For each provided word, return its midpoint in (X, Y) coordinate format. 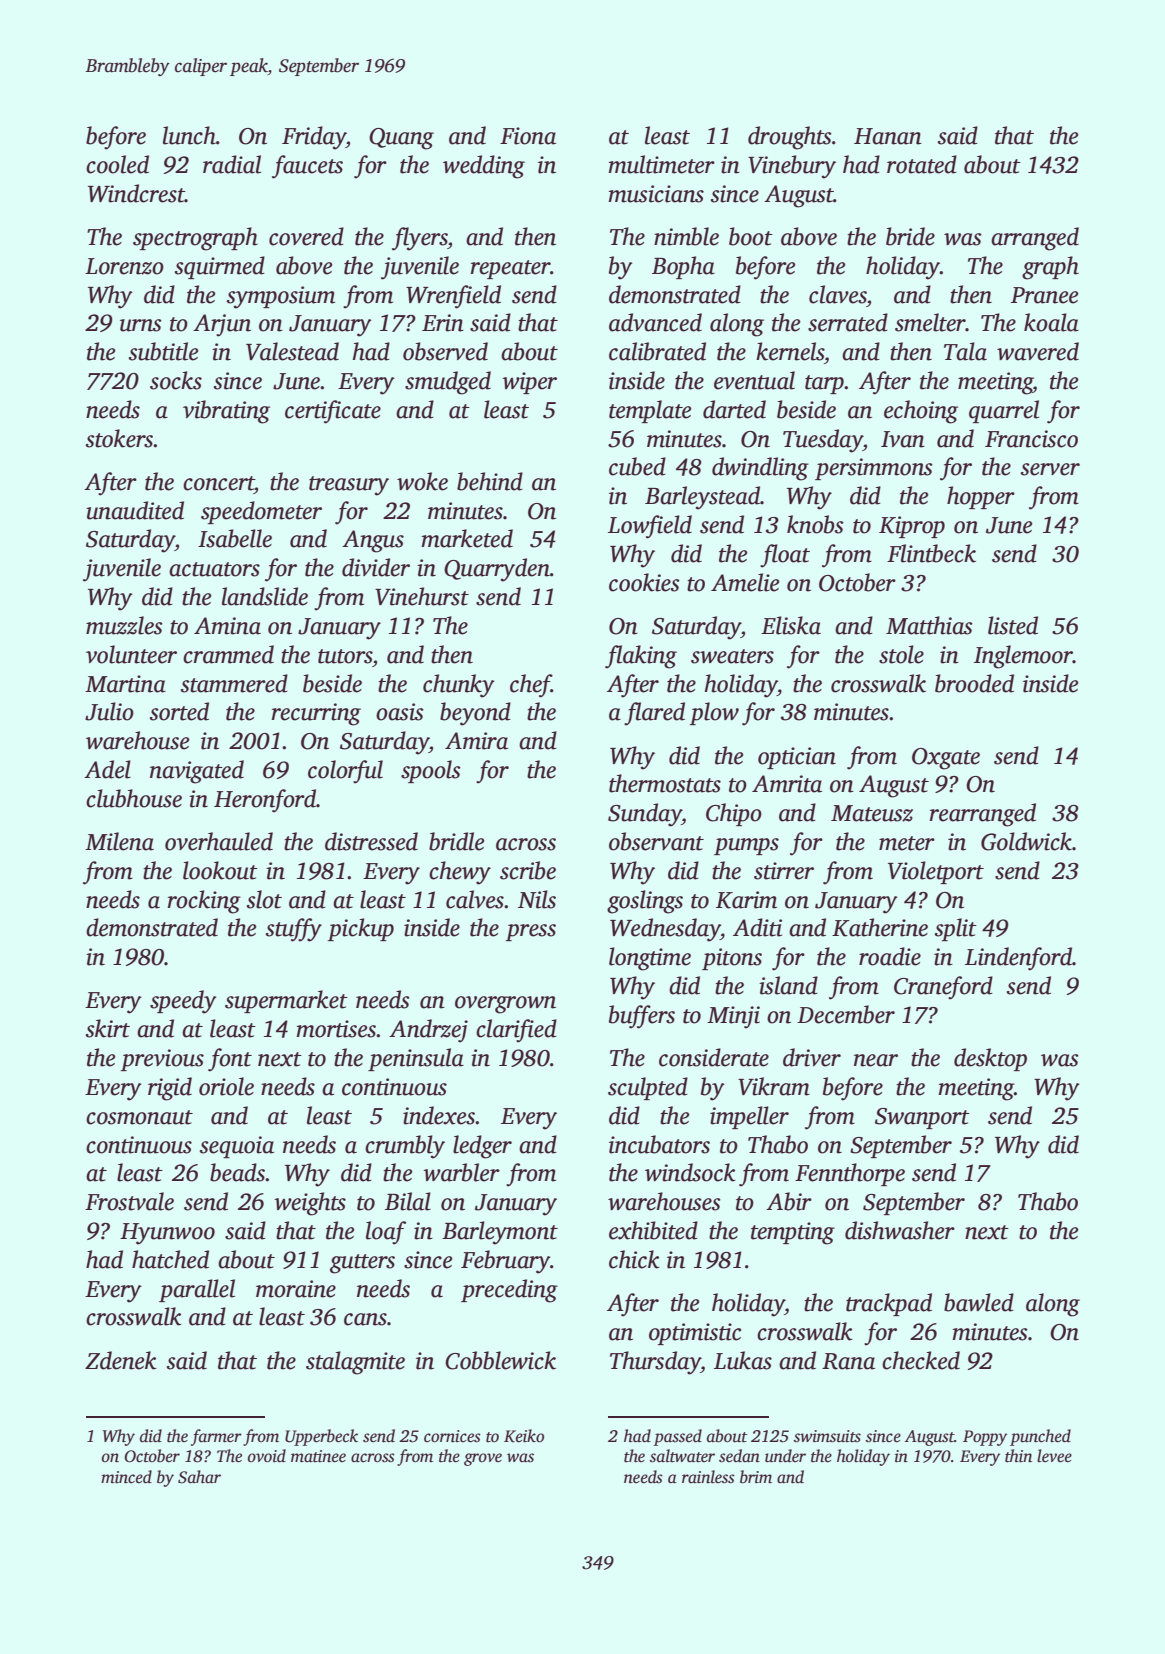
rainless (708, 1477)
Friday (314, 138)
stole (901, 654)
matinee (318, 1456)
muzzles (124, 625)
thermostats (665, 783)
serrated (848, 322)
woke (422, 481)
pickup (360, 929)
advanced (655, 322)
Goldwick (1026, 841)
